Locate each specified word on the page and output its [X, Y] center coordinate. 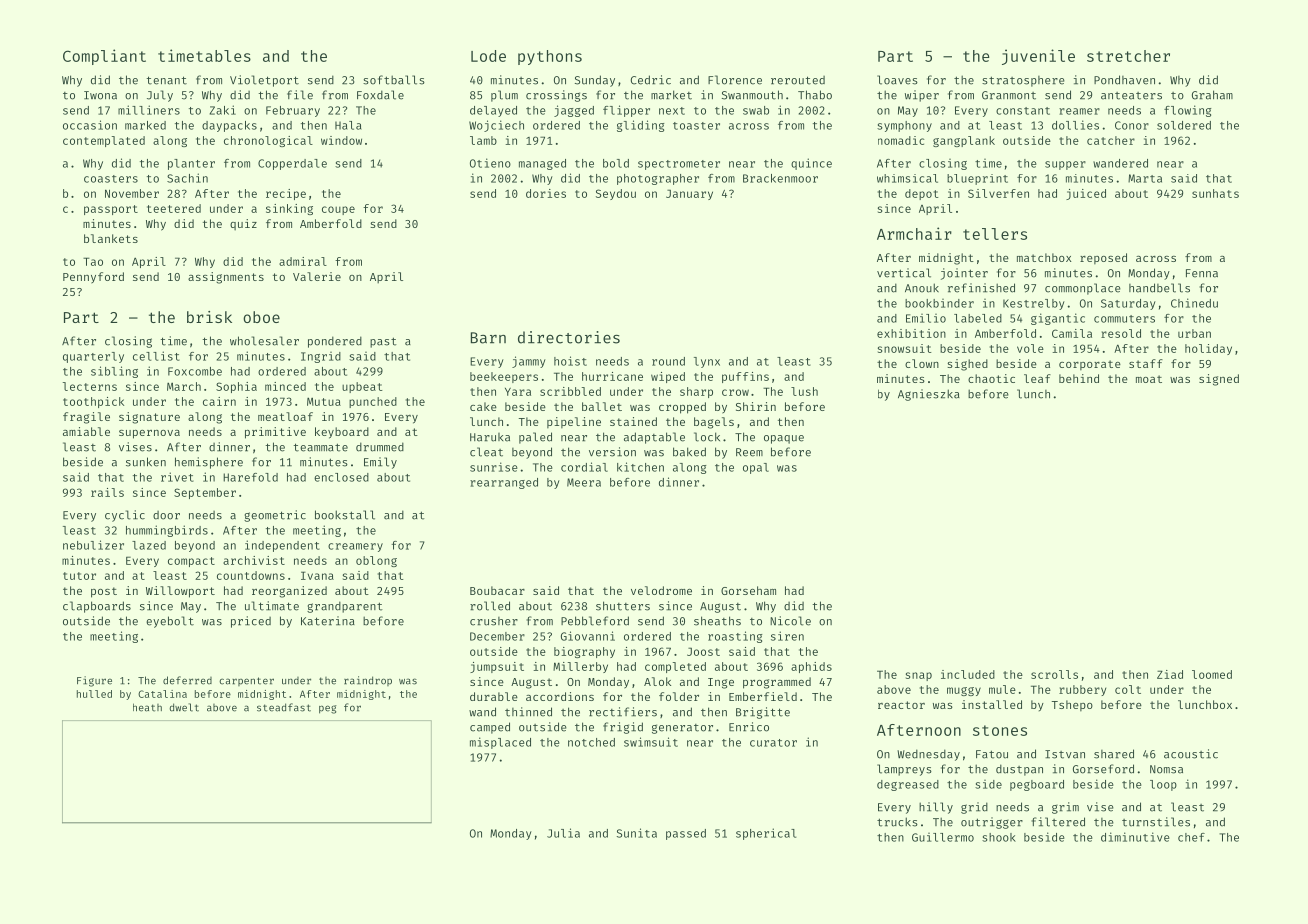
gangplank [964, 141]
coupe [338, 210]
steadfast [284, 707]
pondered [335, 342]
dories [546, 193]
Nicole [790, 621]
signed [1219, 380]
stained [633, 421]
